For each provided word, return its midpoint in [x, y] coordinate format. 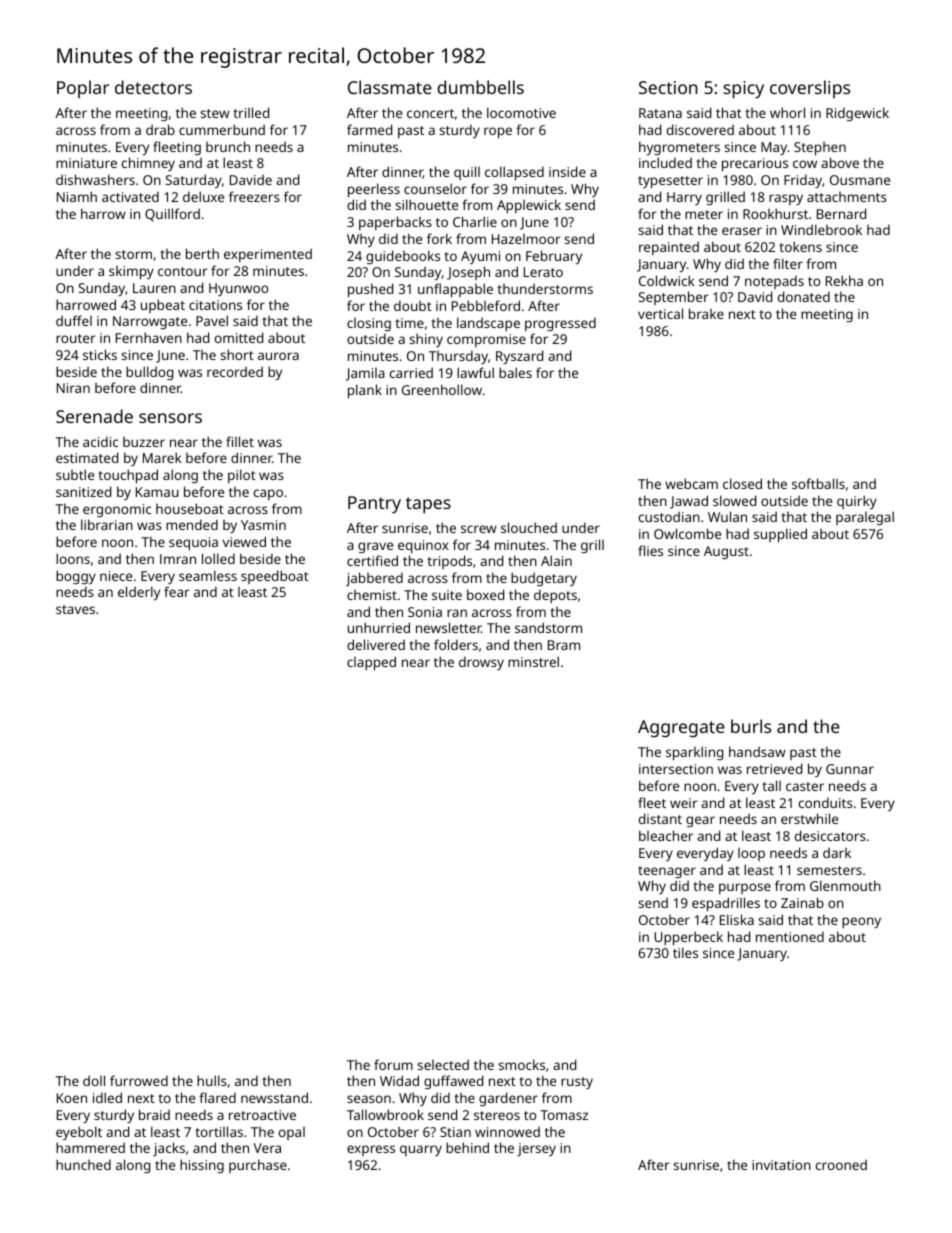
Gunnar [850, 769]
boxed [485, 594]
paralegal [865, 518]
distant [660, 818]
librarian [107, 524]
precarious [755, 165]
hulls [212, 1080]
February [554, 257]
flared [217, 1097]
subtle [75, 474]
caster [805, 786]
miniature [86, 163]
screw [479, 529]
